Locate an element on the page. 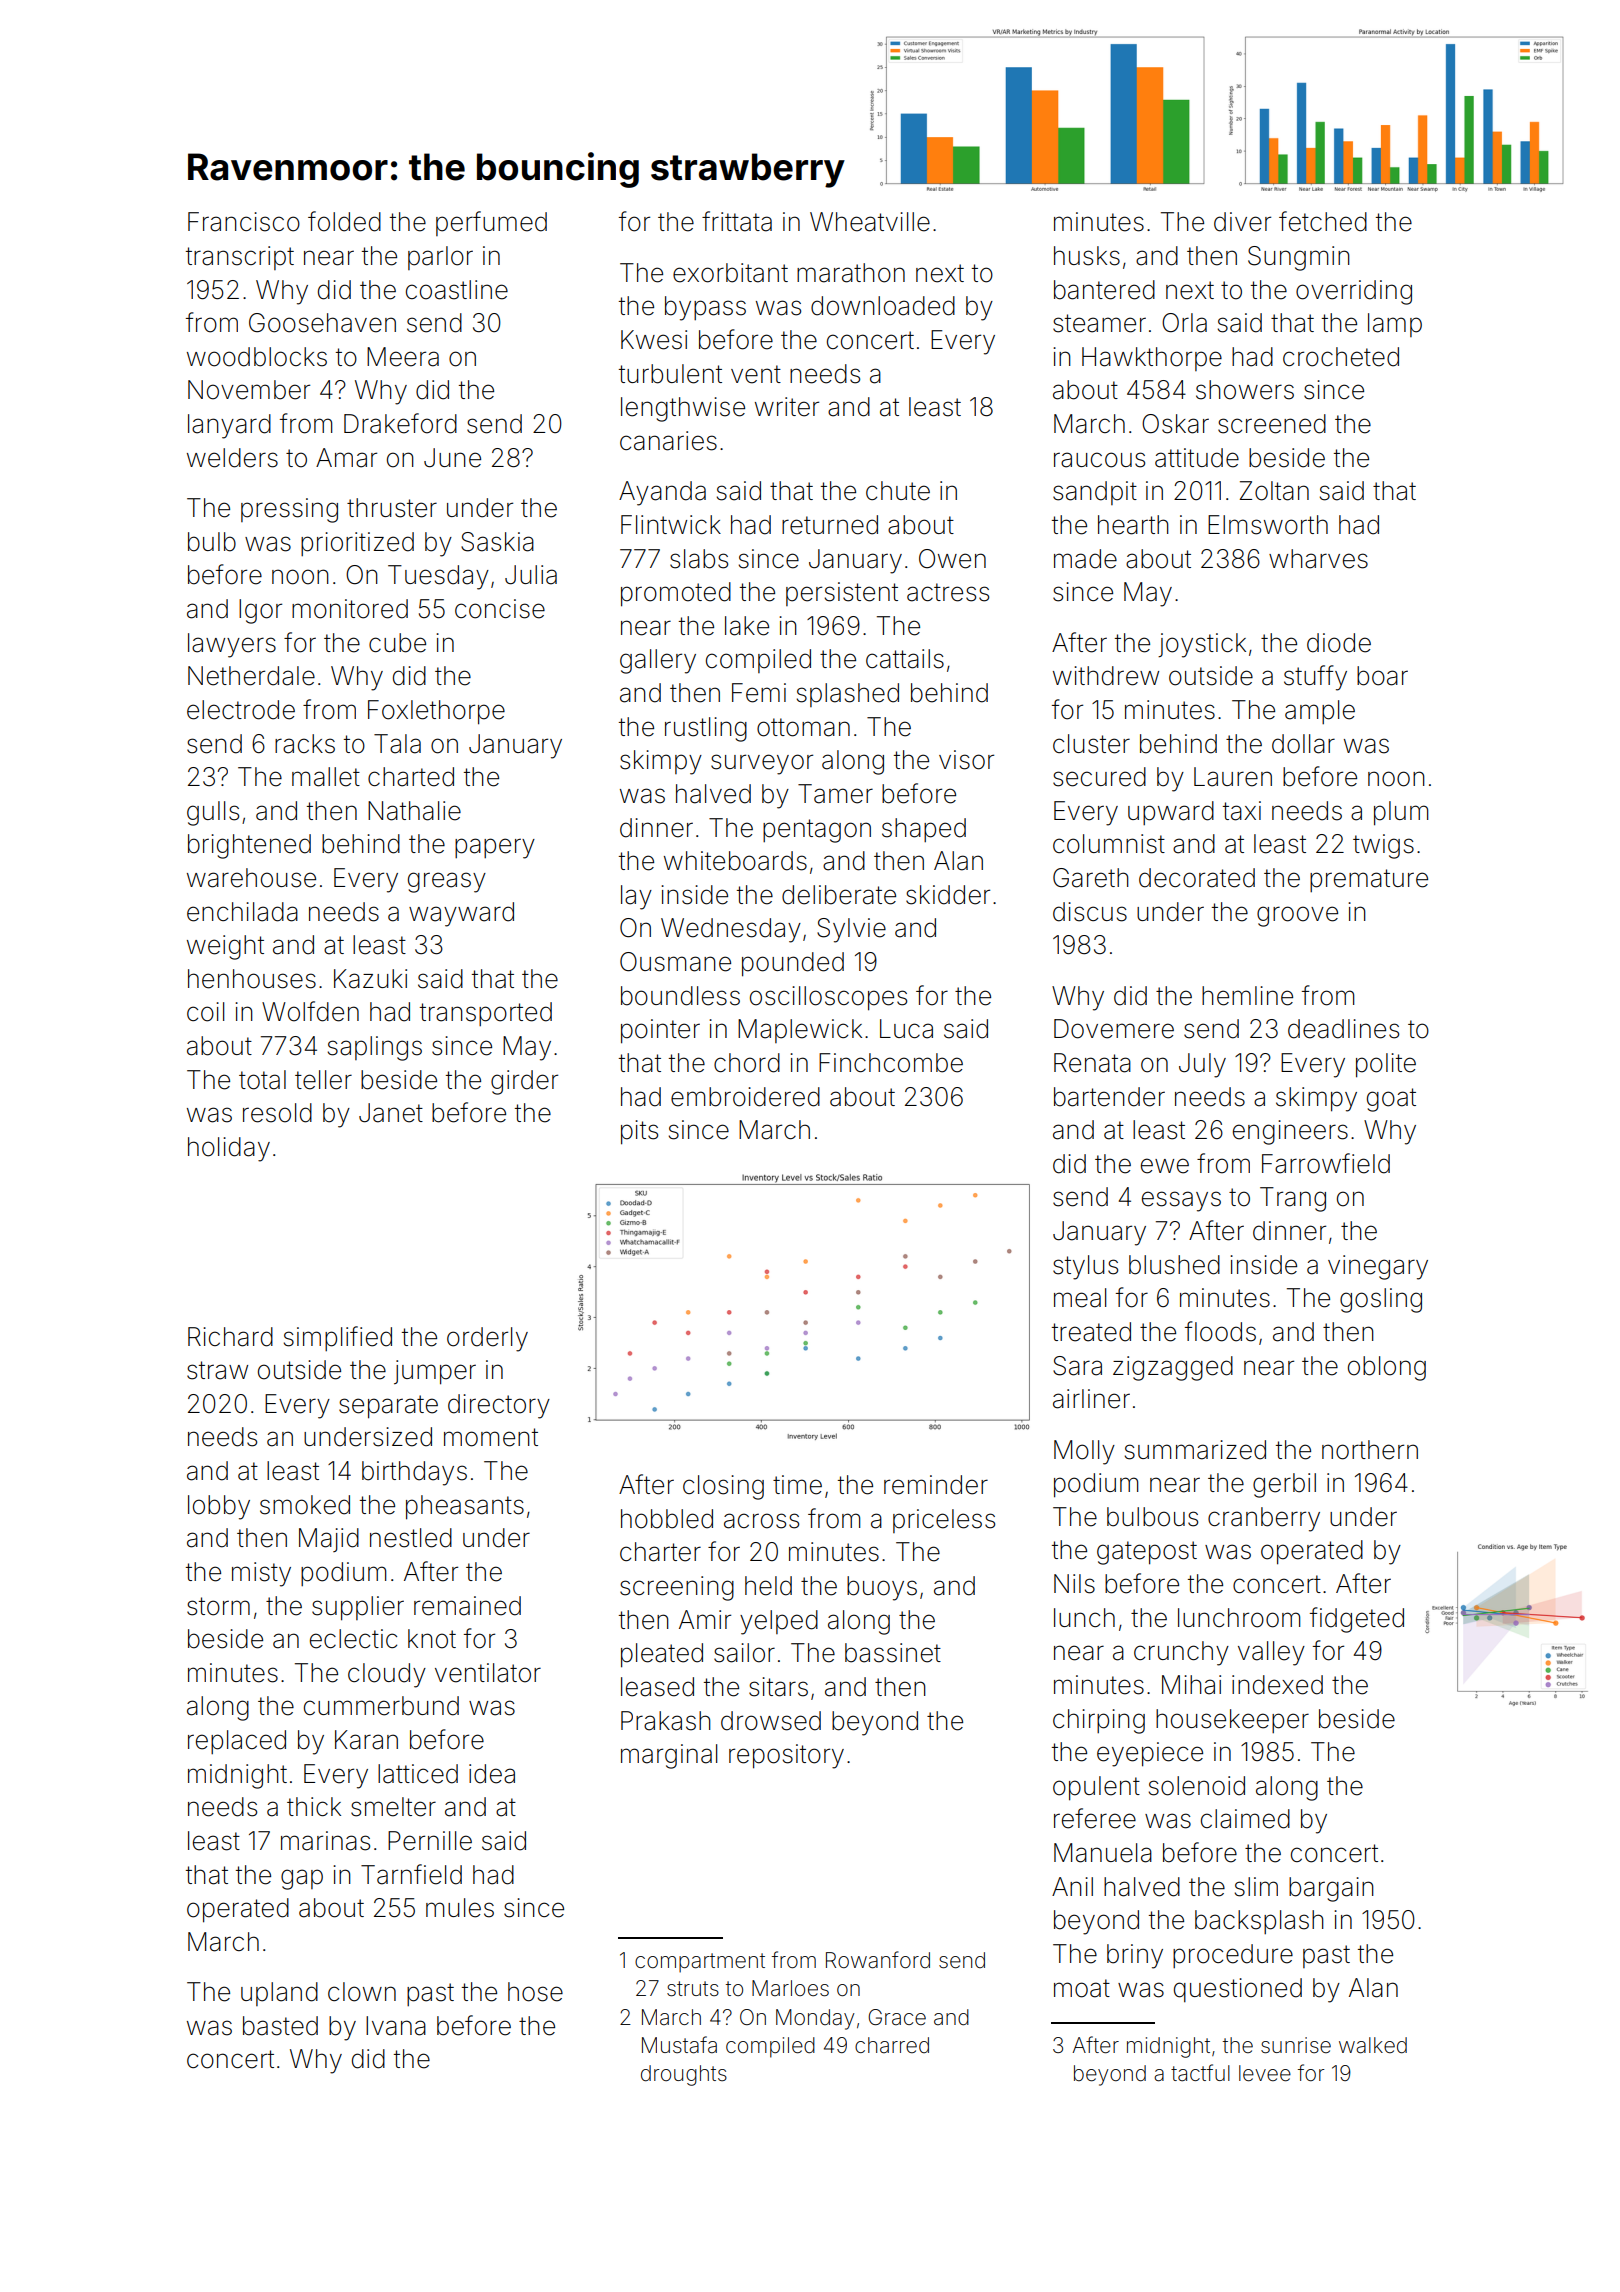  sandpit is located at coordinates (1095, 493).
